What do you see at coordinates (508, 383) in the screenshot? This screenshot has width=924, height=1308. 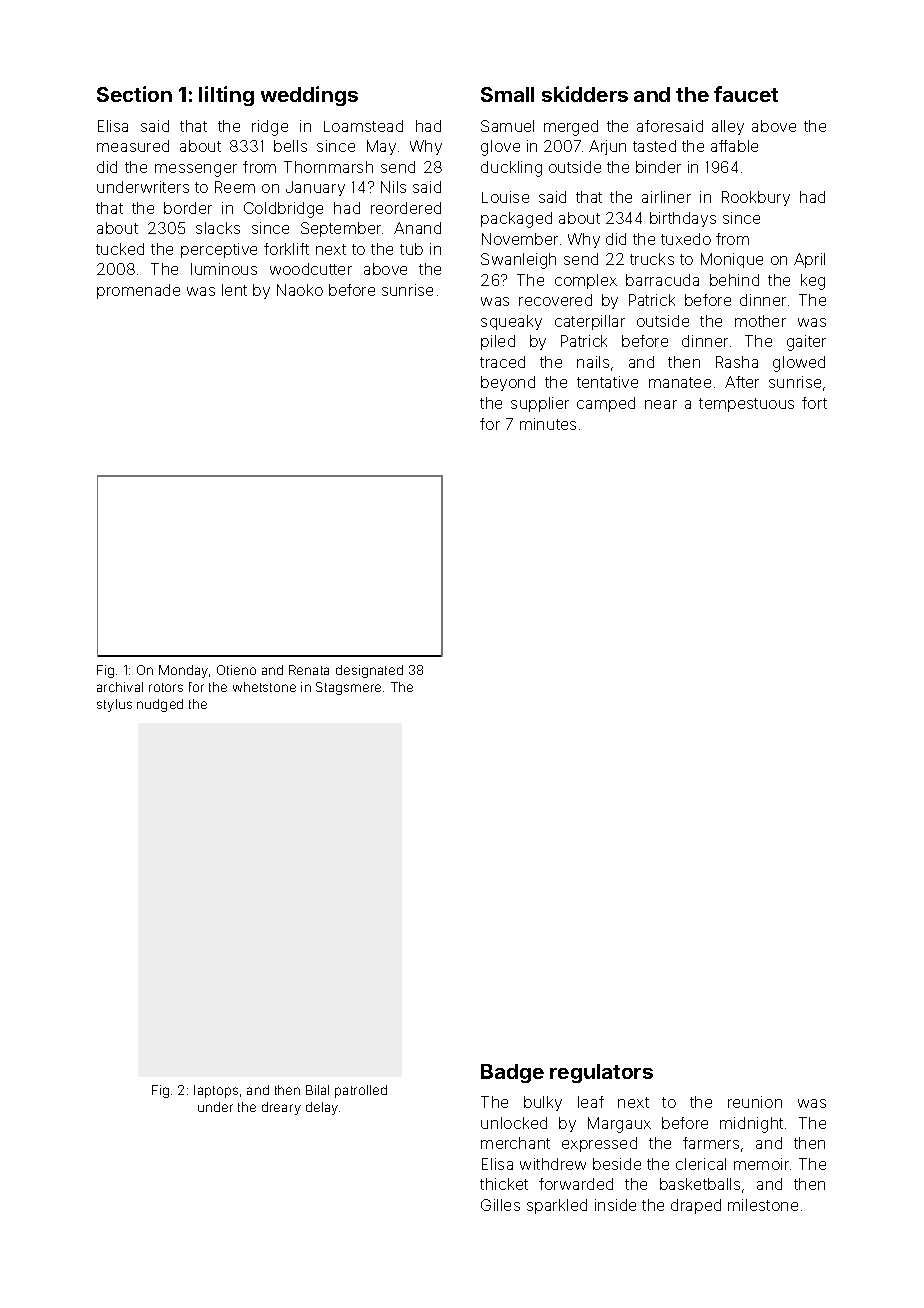 I see `beyond` at bounding box center [508, 383].
